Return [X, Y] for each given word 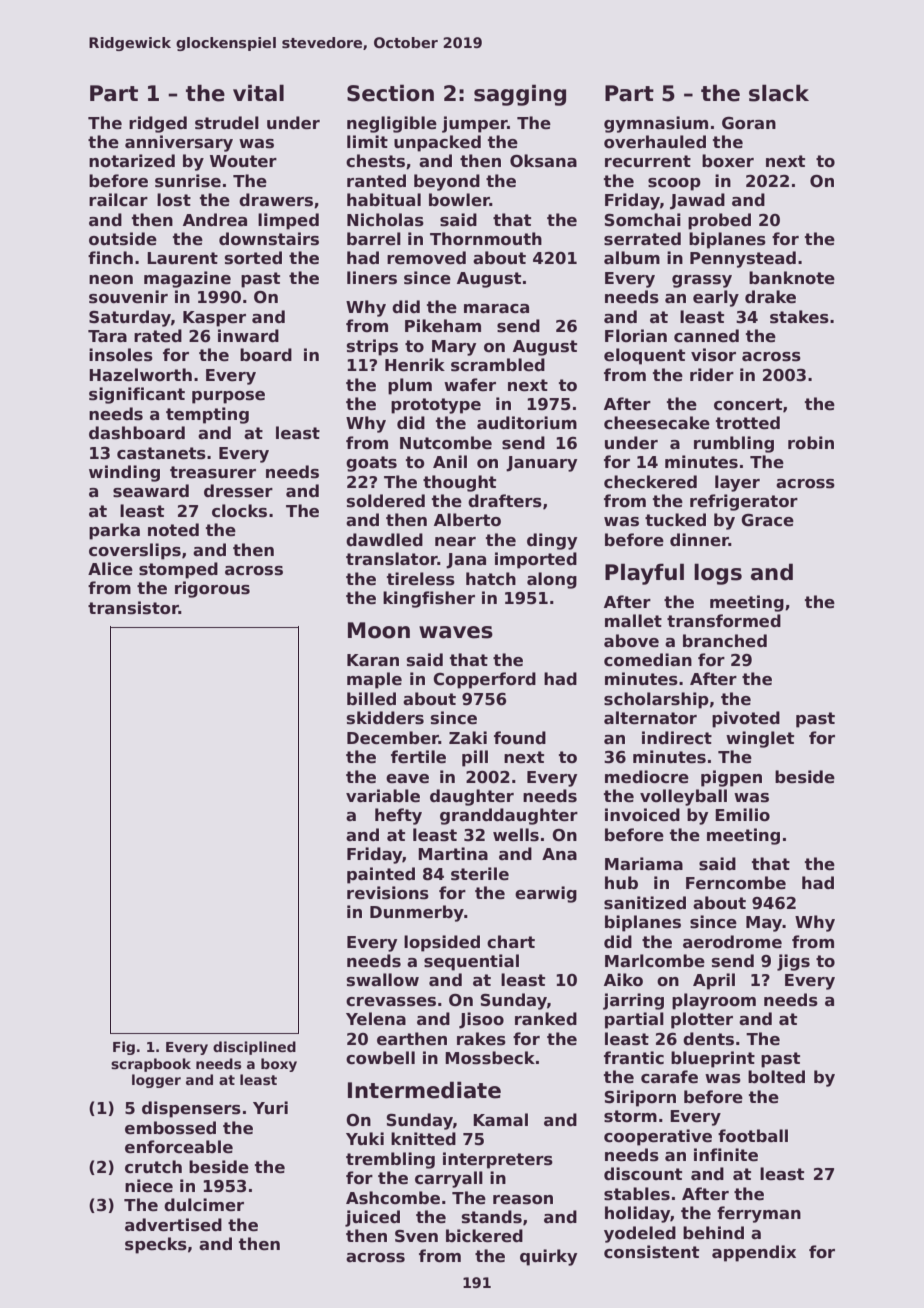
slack [779, 93]
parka [114, 531]
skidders [385, 718]
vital [258, 93]
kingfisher [429, 599]
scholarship [656, 700]
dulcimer [204, 1205]
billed [371, 699]
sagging [520, 95]
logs [718, 574]
